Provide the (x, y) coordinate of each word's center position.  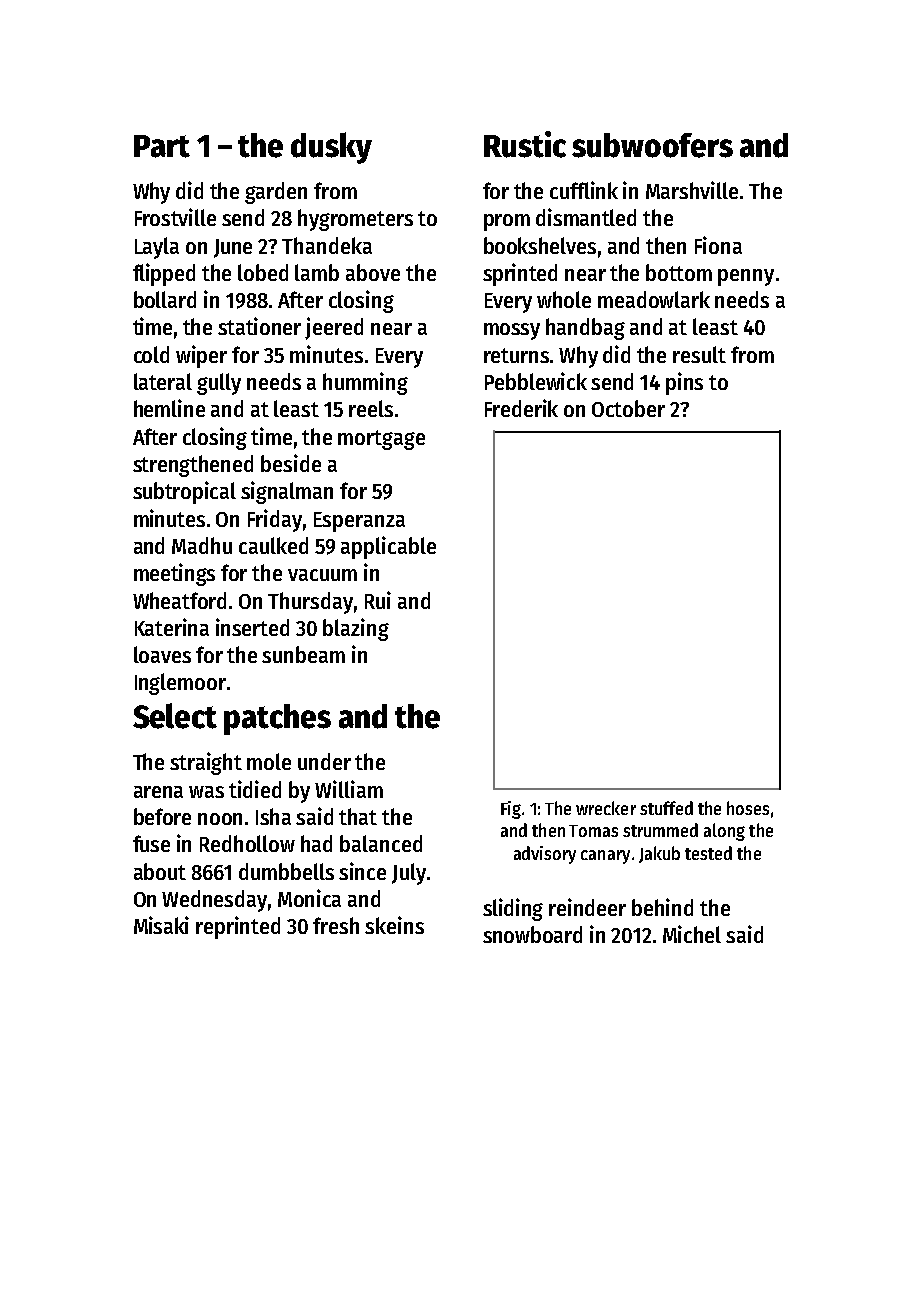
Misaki (161, 925)
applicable (388, 547)
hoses (748, 808)
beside (291, 463)
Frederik (521, 408)
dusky (331, 148)
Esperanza (359, 522)
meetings (174, 574)
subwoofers (652, 145)
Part (162, 146)
